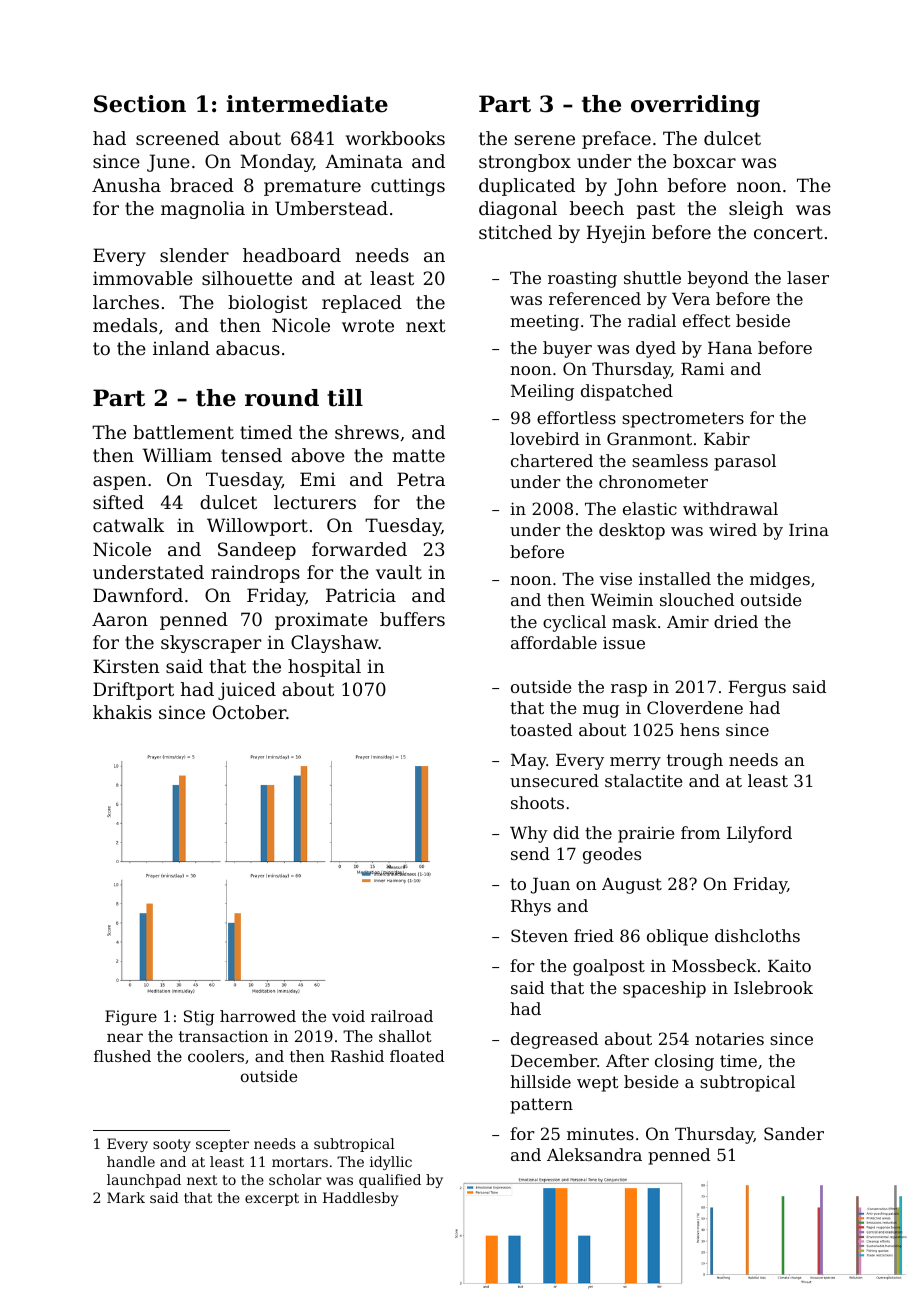 The width and height of the screenshot is (924, 1308). I want to click on chronometer, so click(653, 481).
